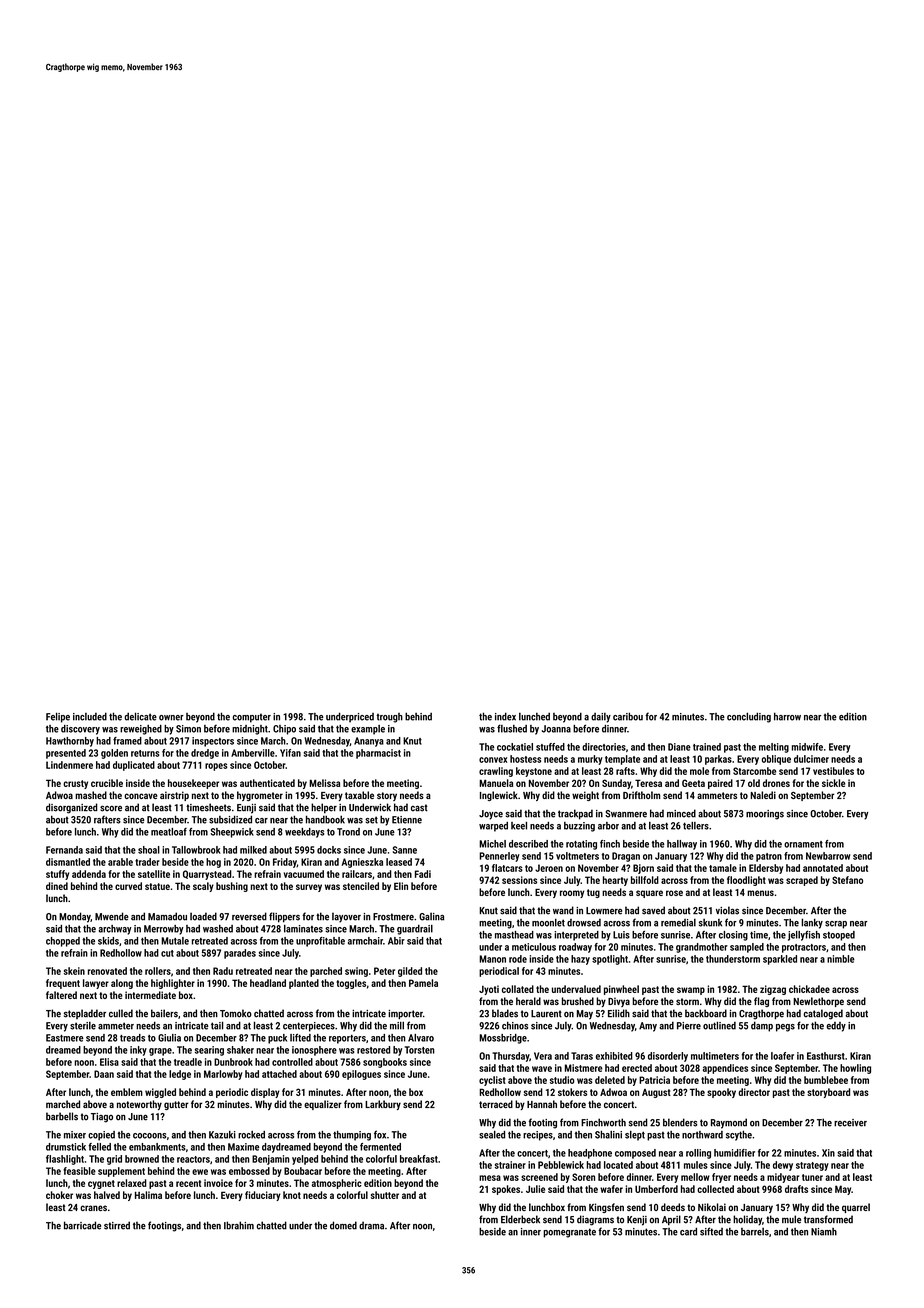 Image resolution: width=924 pixels, height=1308 pixels. What do you see at coordinates (148, 1195) in the screenshot?
I see `Halima` at bounding box center [148, 1195].
